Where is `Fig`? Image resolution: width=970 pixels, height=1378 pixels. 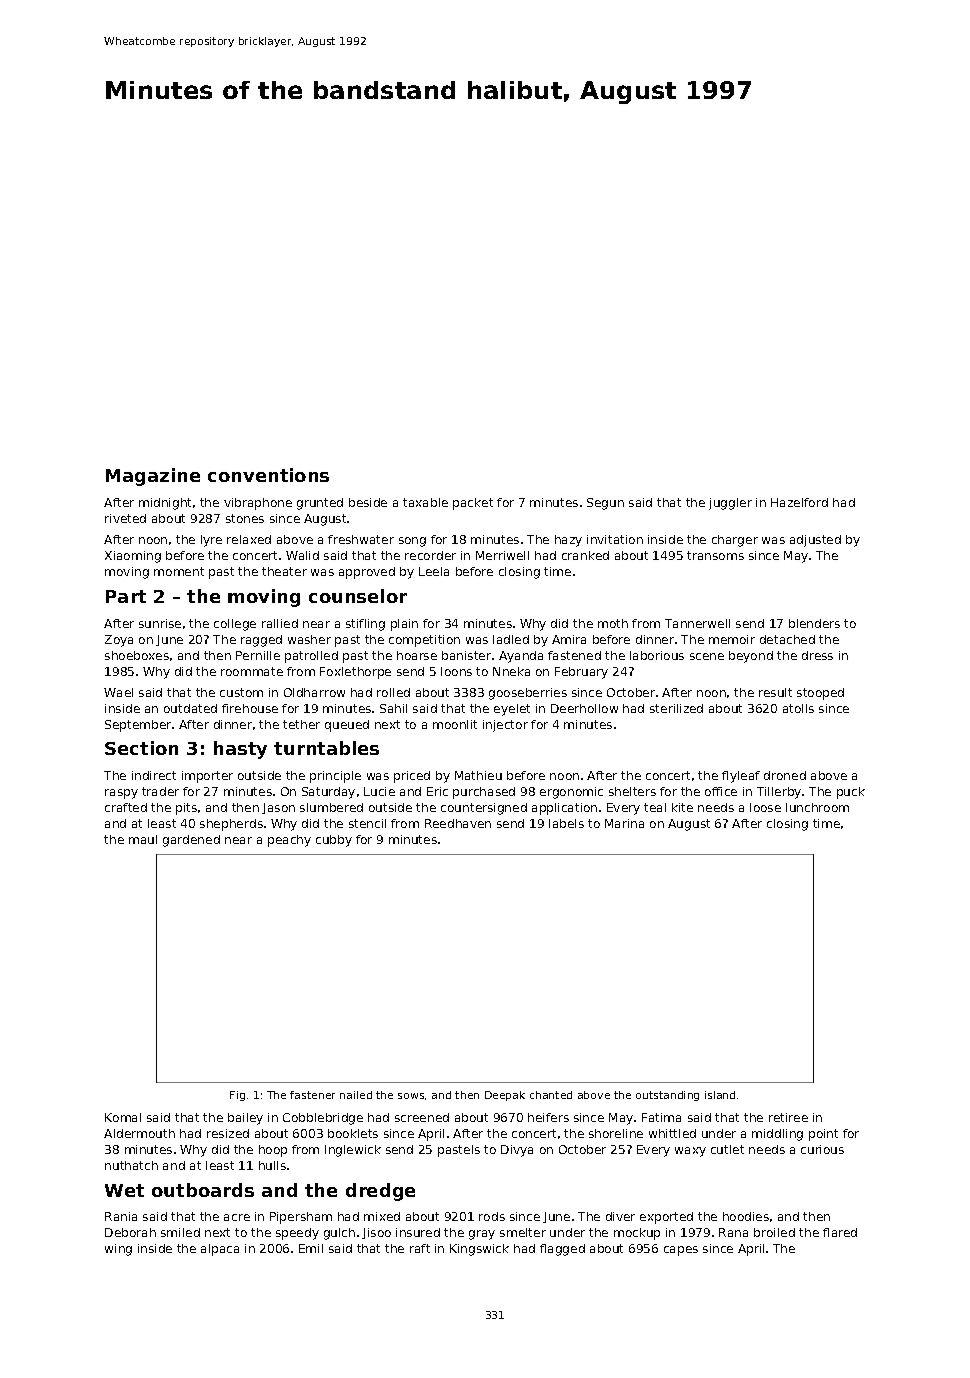 Fig is located at coordinates (237, 1096).
